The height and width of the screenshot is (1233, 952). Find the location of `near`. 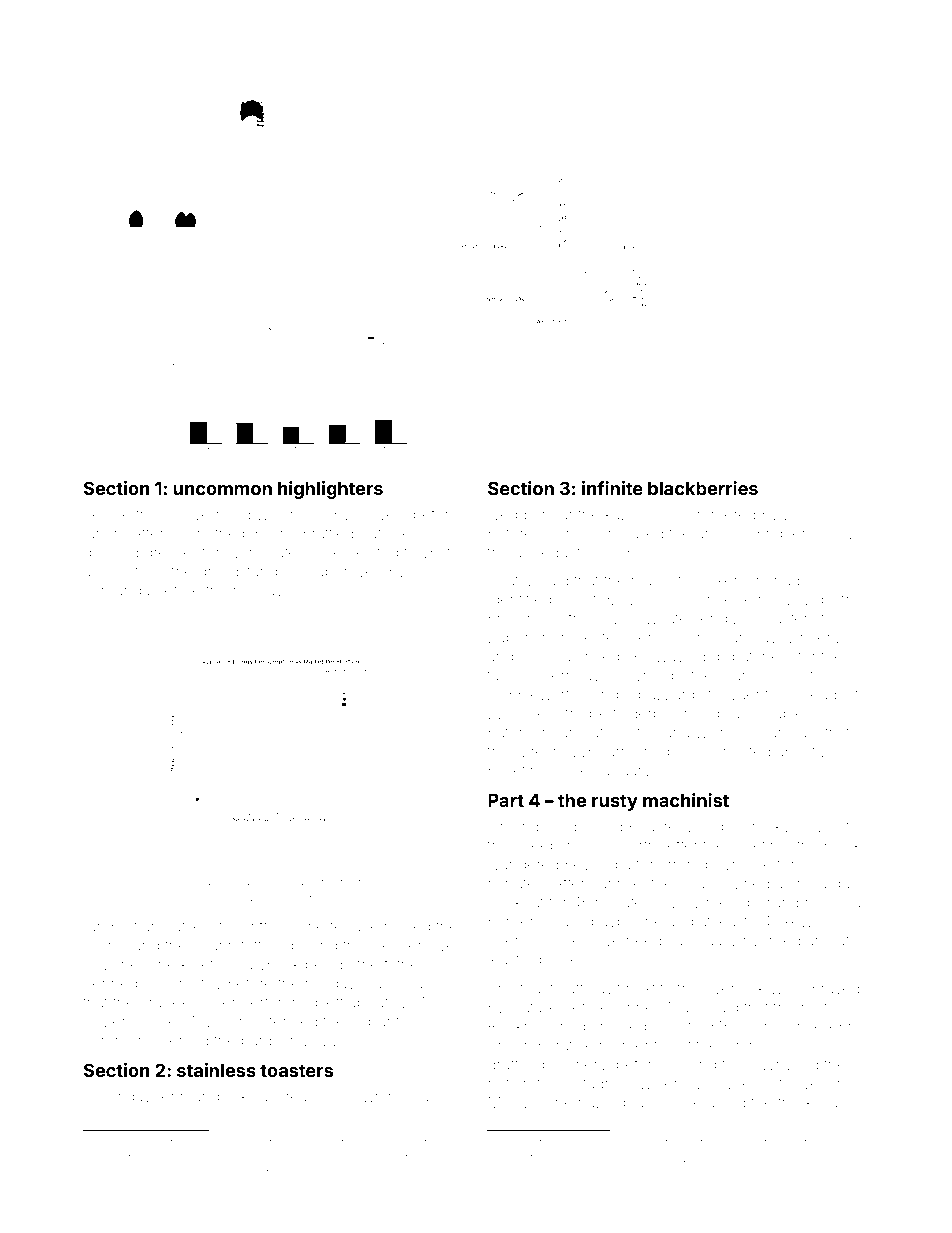

near is located at coordinates (558, 515).
